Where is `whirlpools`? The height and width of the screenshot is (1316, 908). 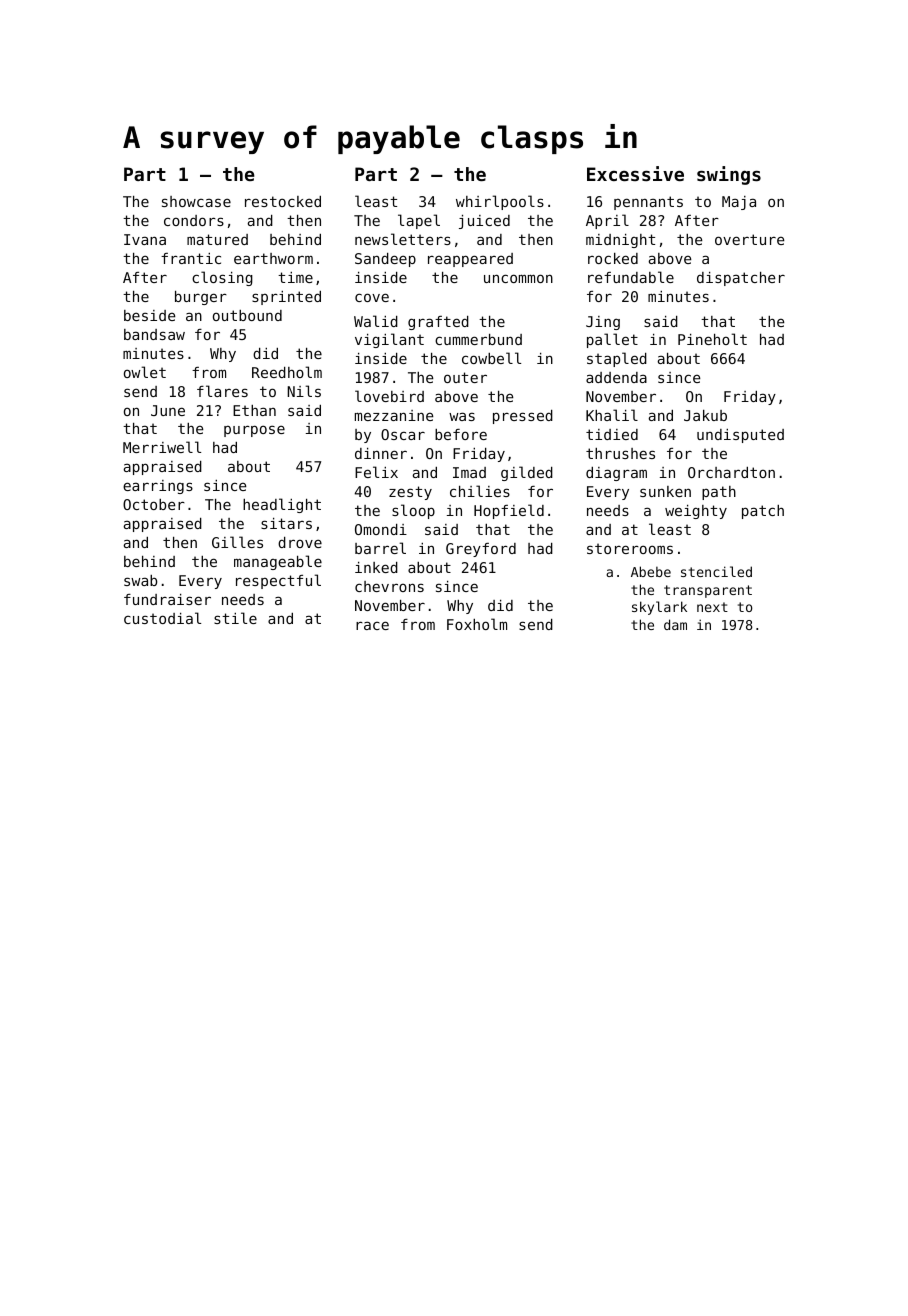 whirlpools is located at coordinates (500, 202).
